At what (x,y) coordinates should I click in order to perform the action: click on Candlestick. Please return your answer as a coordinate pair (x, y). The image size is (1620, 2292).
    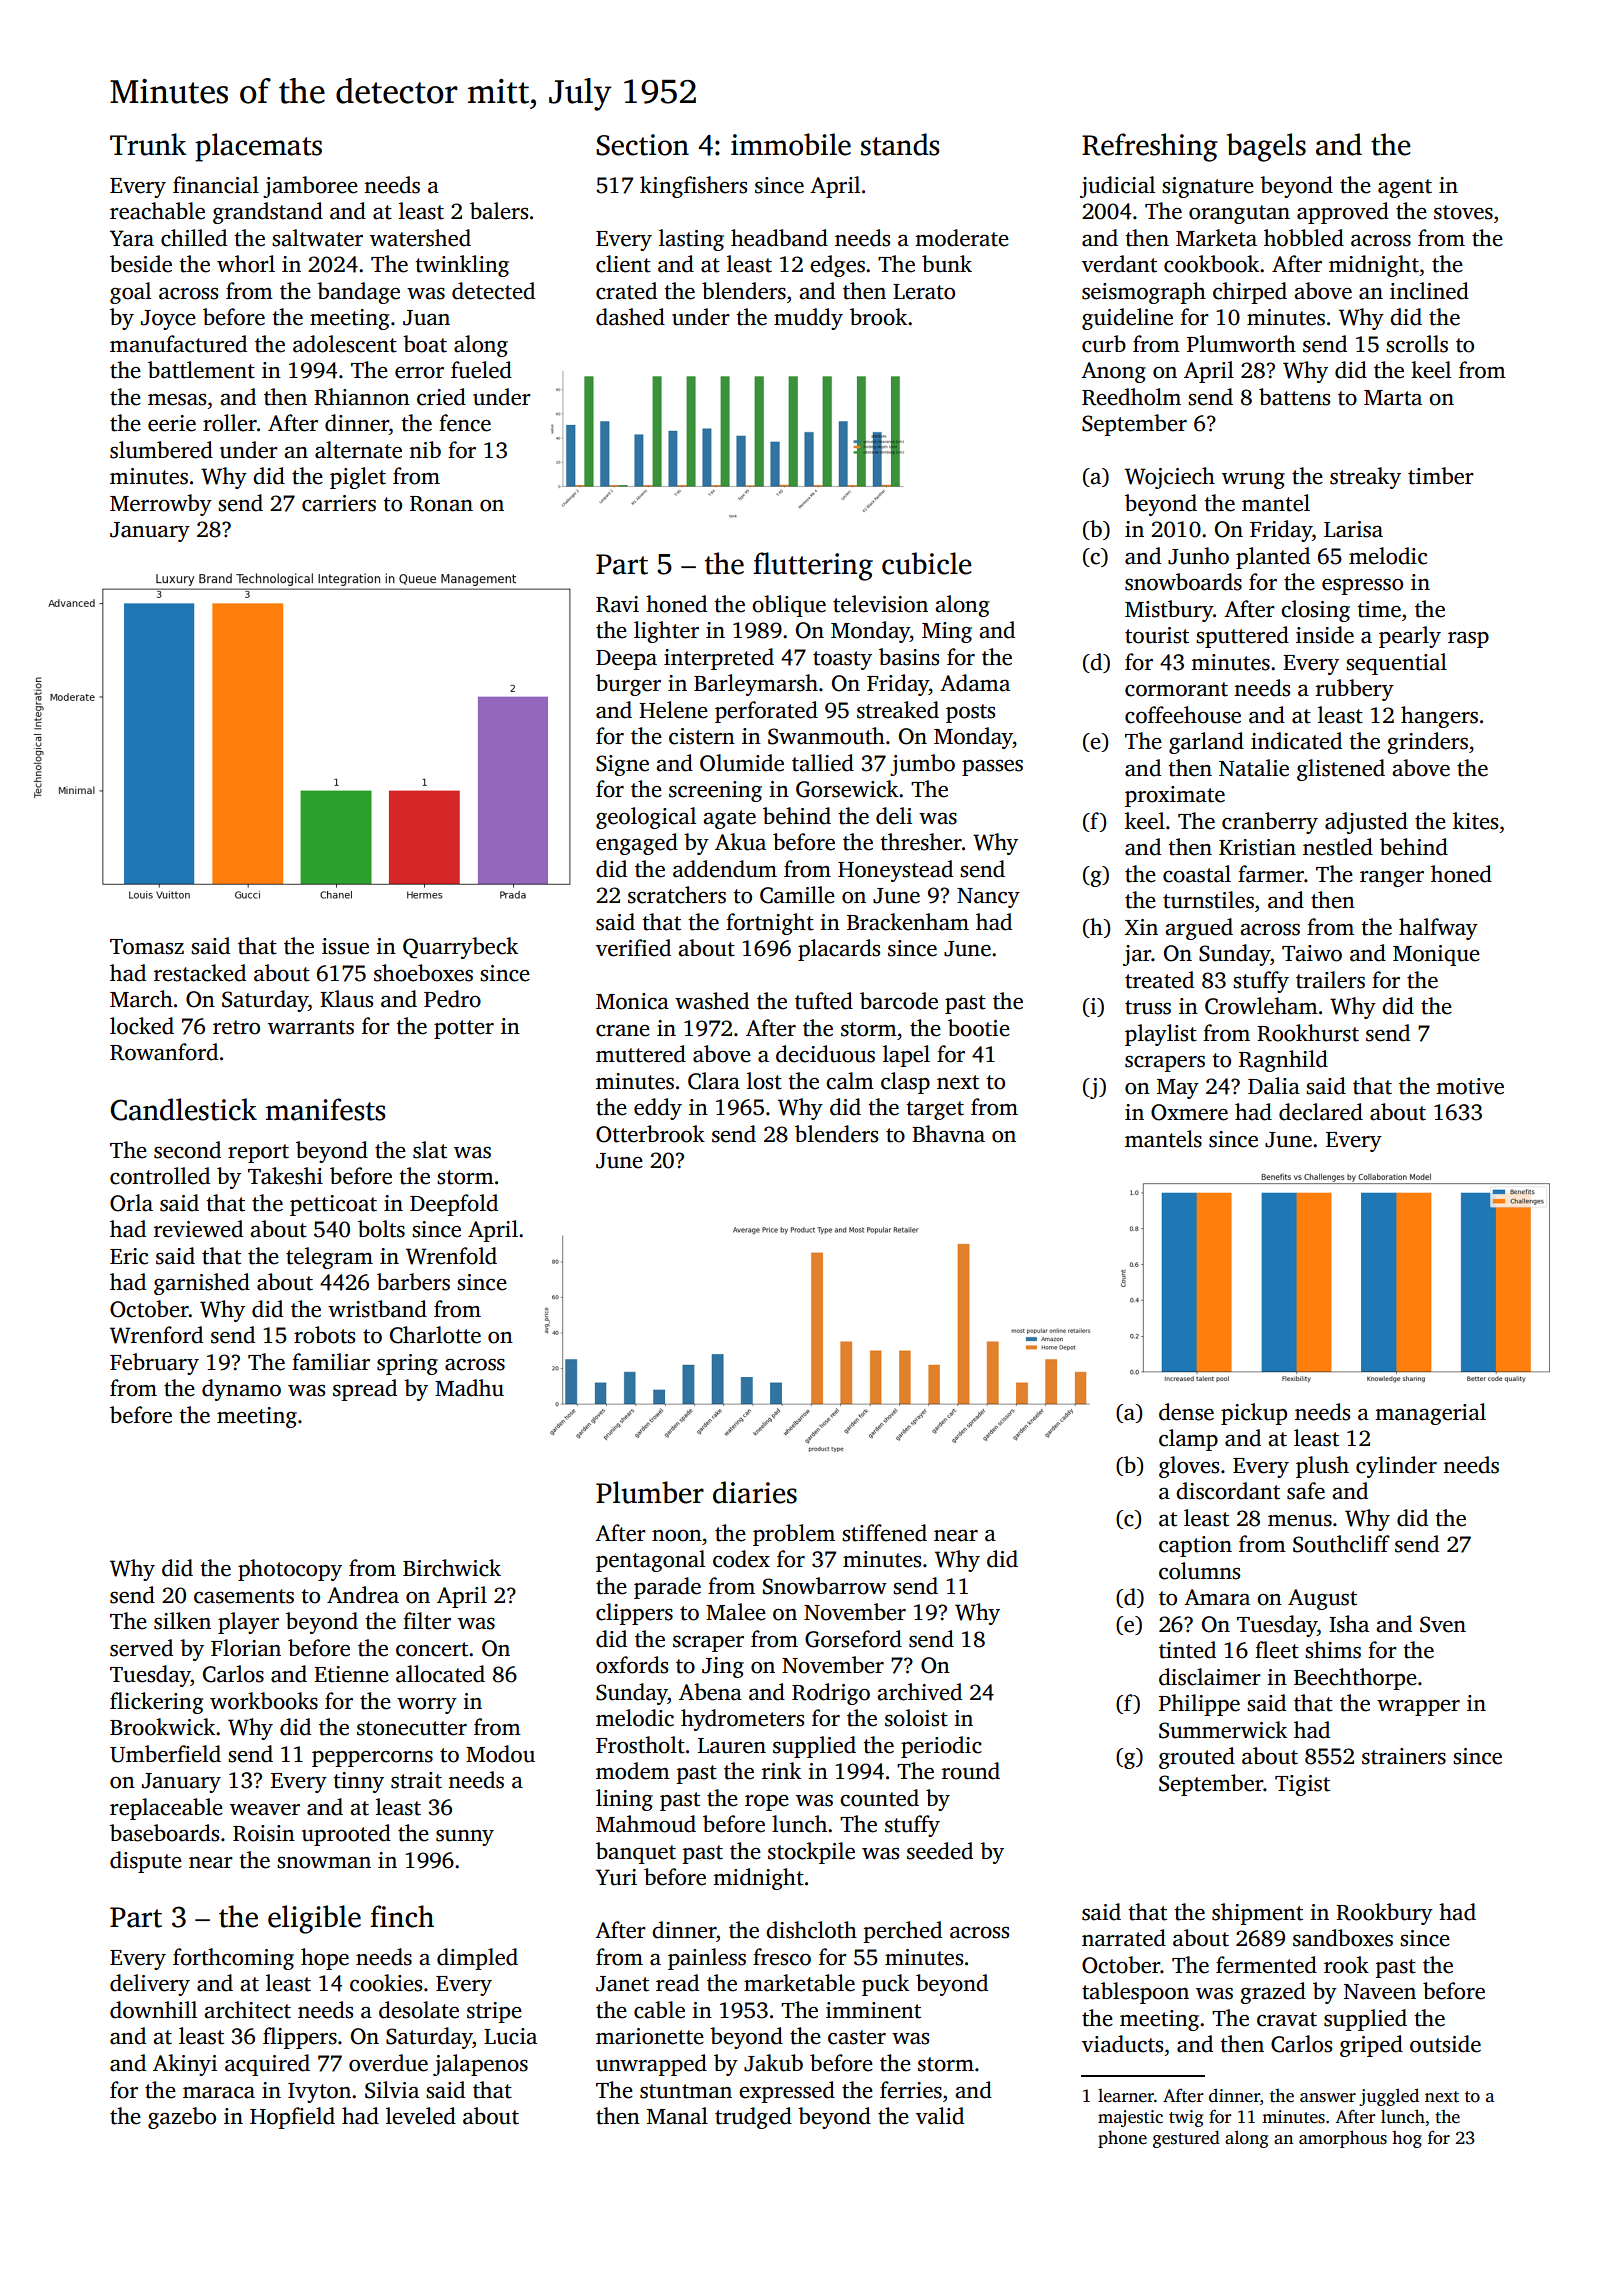
    Looking at the image, I should click on (183, 1109).
